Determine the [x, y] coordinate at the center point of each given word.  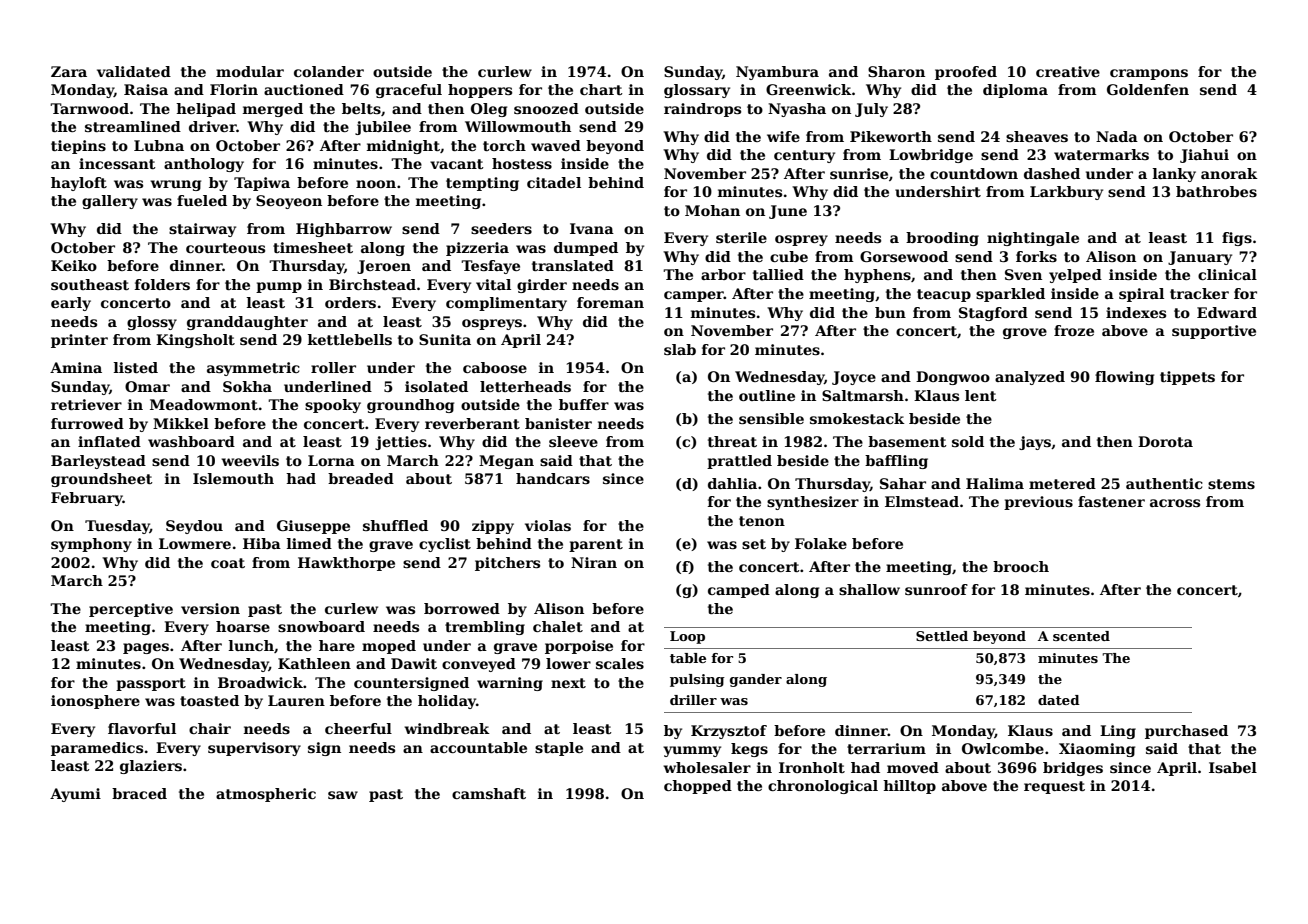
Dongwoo [953, 378]
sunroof [936, 589]
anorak [1229, 173]
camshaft [489, 793]
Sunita [445, 339]
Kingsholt [195, 341]
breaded [361, 478]
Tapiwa [262, 184]
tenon [762, 521]
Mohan [712, 210]
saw [343, 795]
